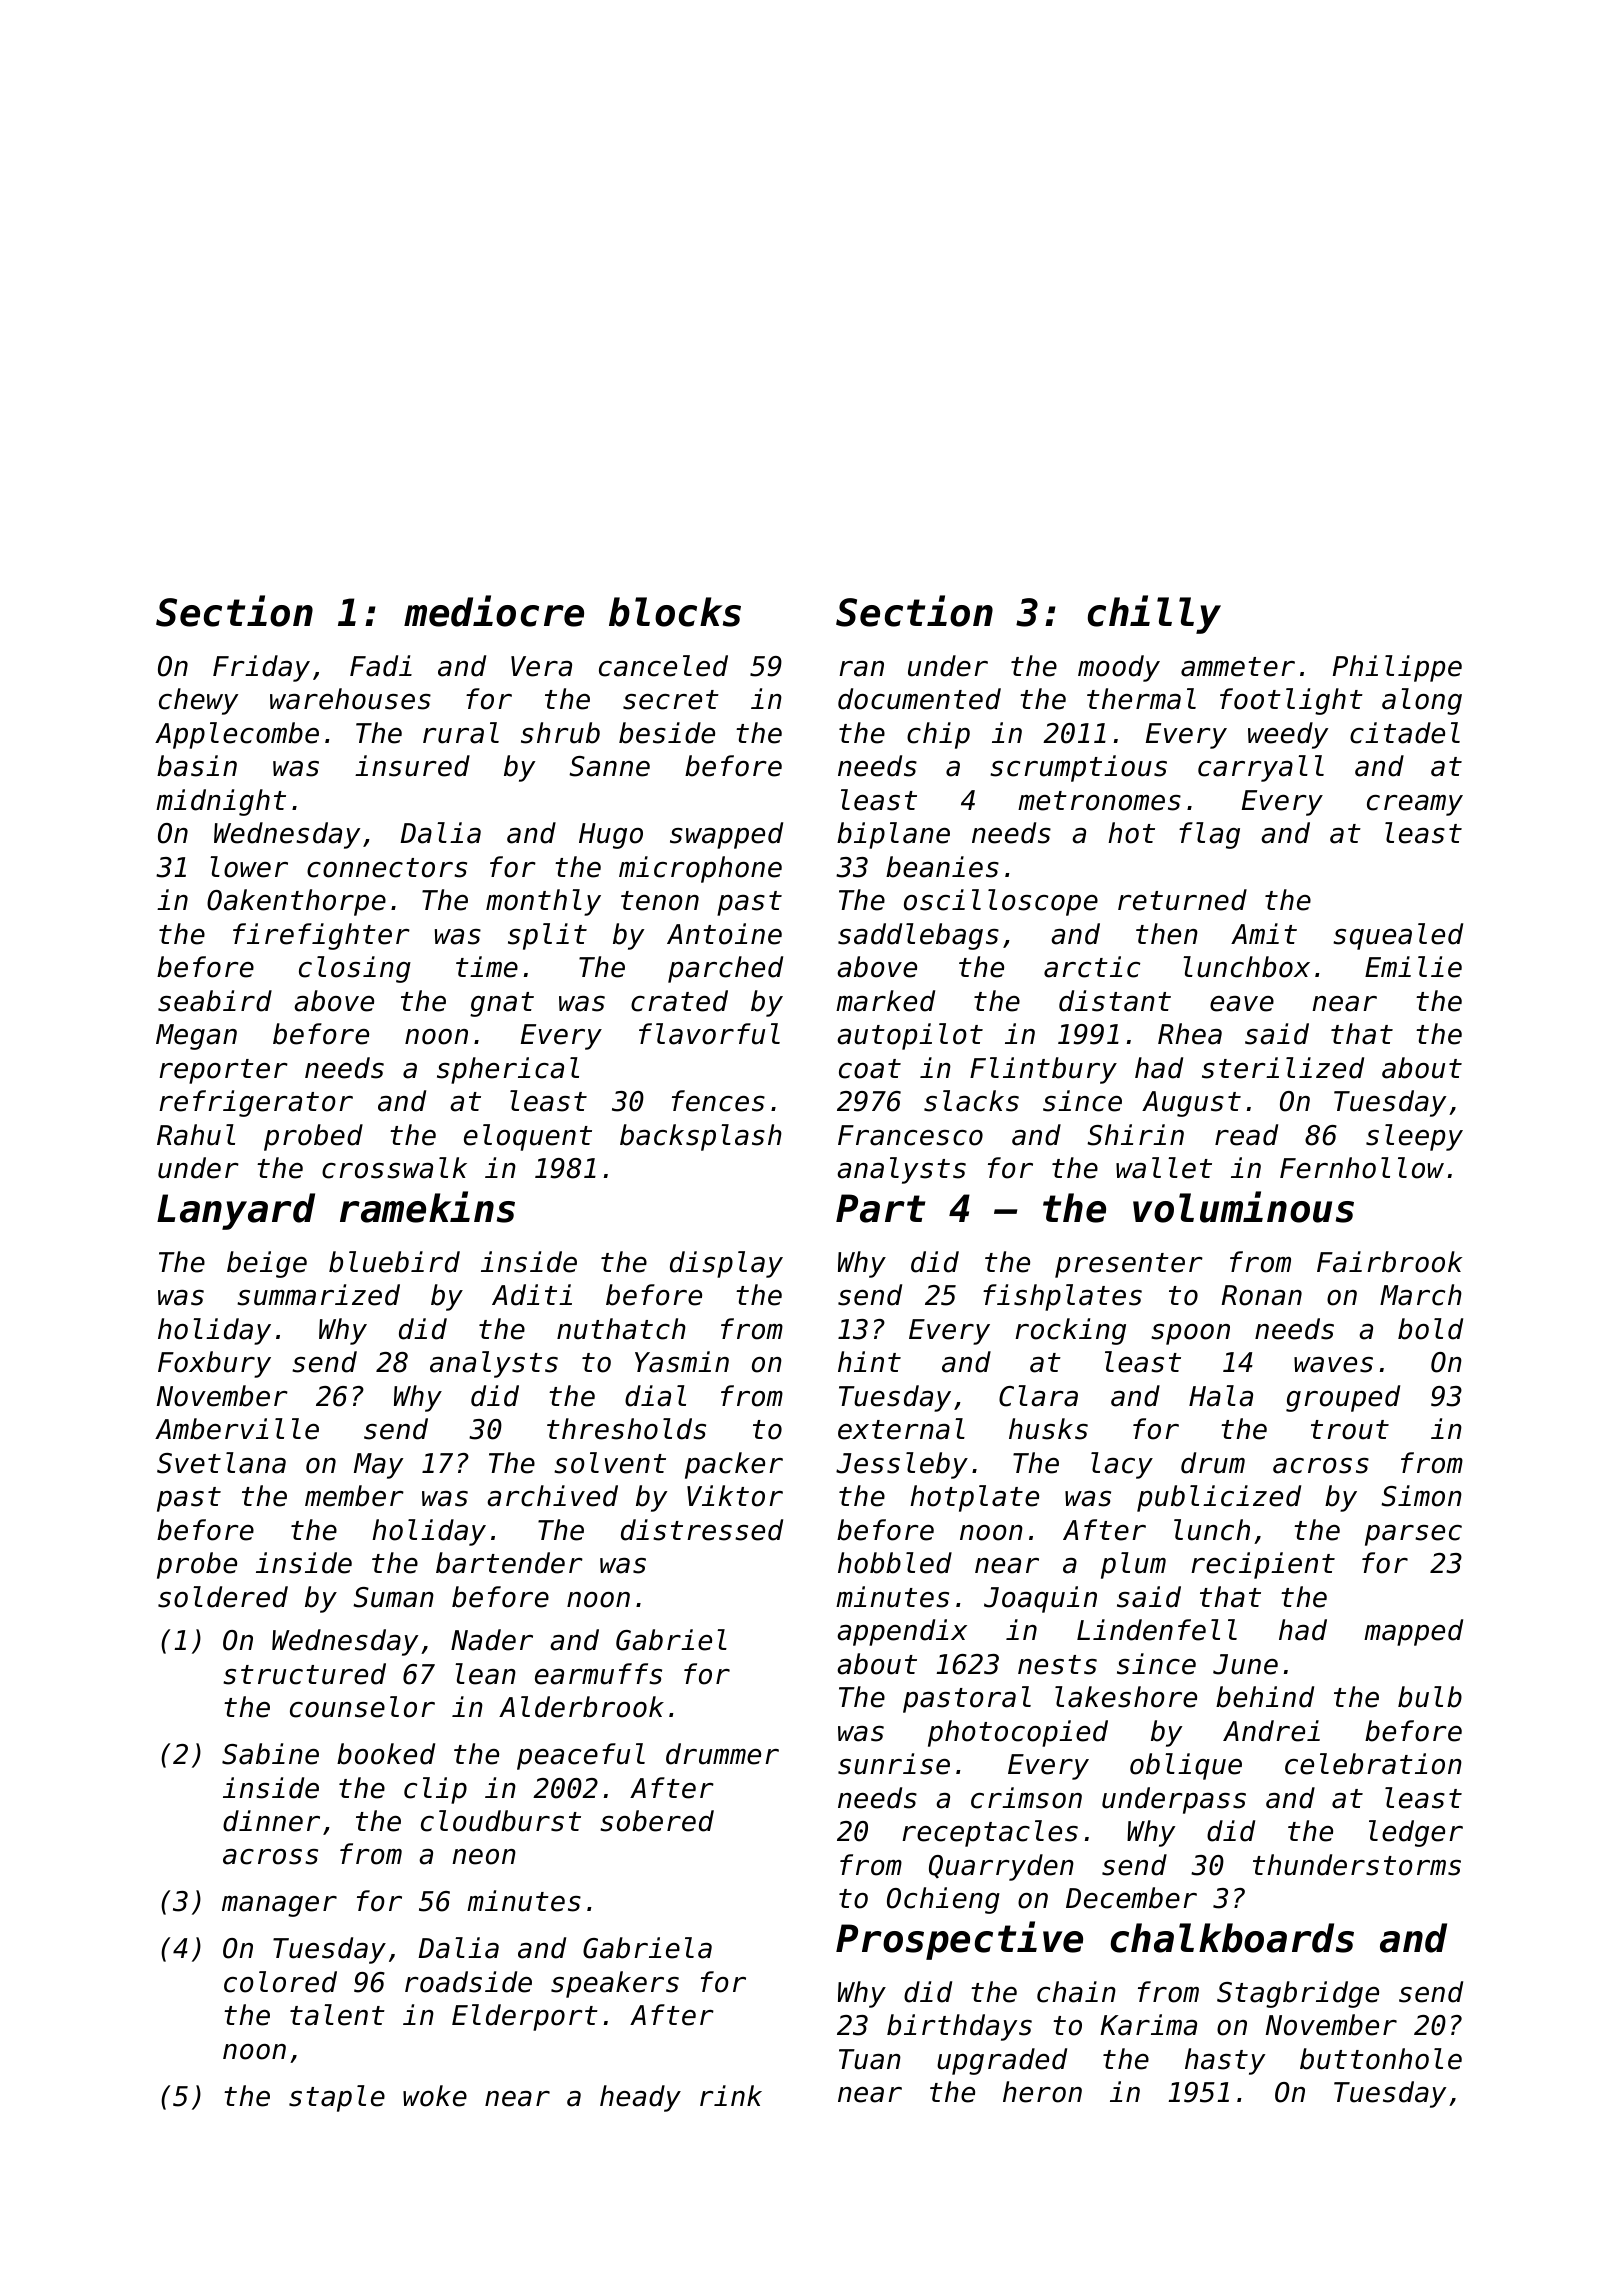 Image resolution: width=1620 pixels, height=2292 pixels. What do you see at coordinates (1182, 900) in the screenshot?
I see `returned` at bounding box center [1182, 900].
